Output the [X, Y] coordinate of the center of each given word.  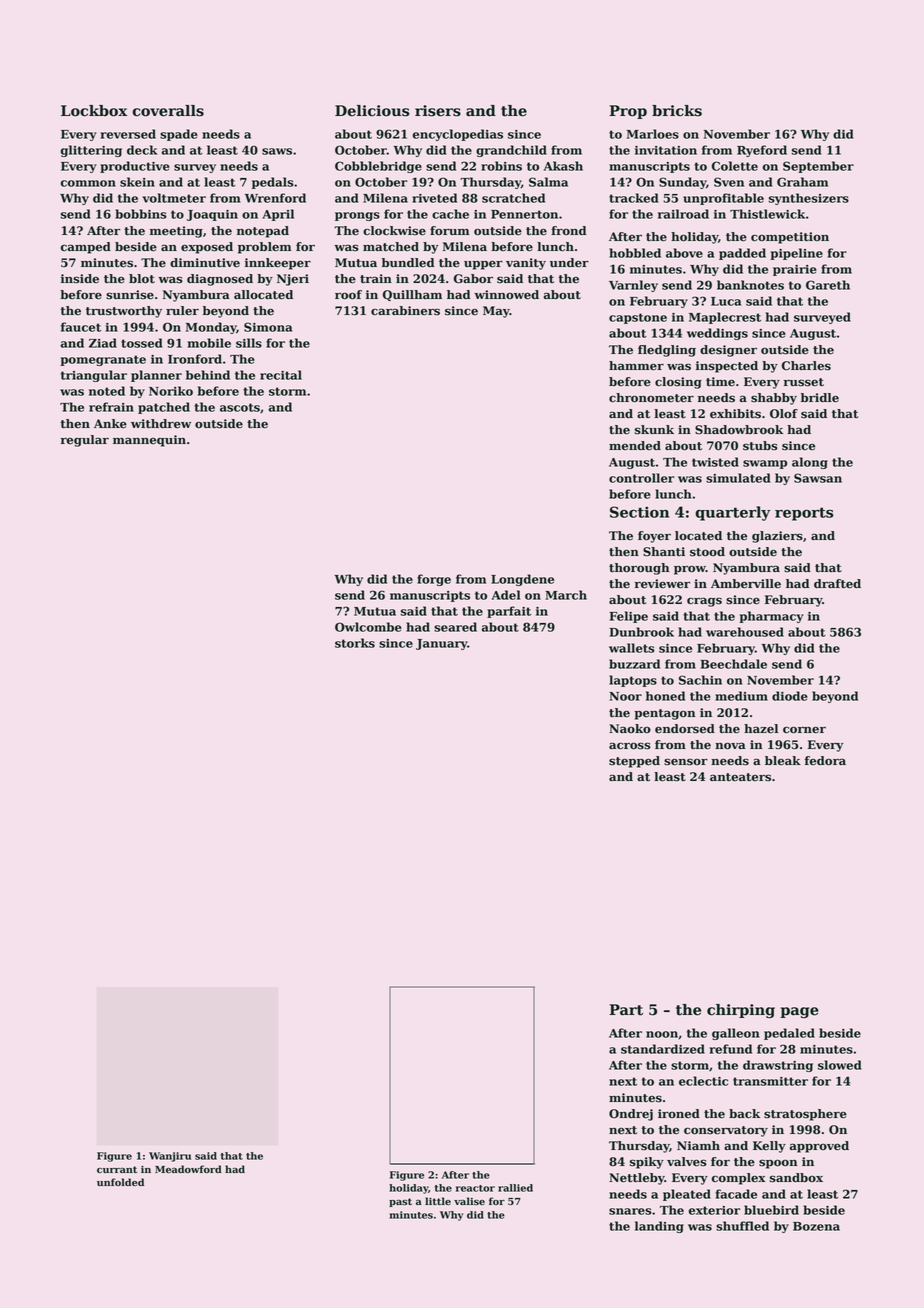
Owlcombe [368, 627]
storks [355, 643]
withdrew [161, 424]
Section [639, 512]
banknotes [750, 285]
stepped [634, 762]
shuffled [742, 1226]
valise [469, 1201]
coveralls [168, 111]
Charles [806, 366]
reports [804, 514]
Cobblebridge [378, 167]
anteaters [740, 777]
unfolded [120, 1182]
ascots [240, 407]
